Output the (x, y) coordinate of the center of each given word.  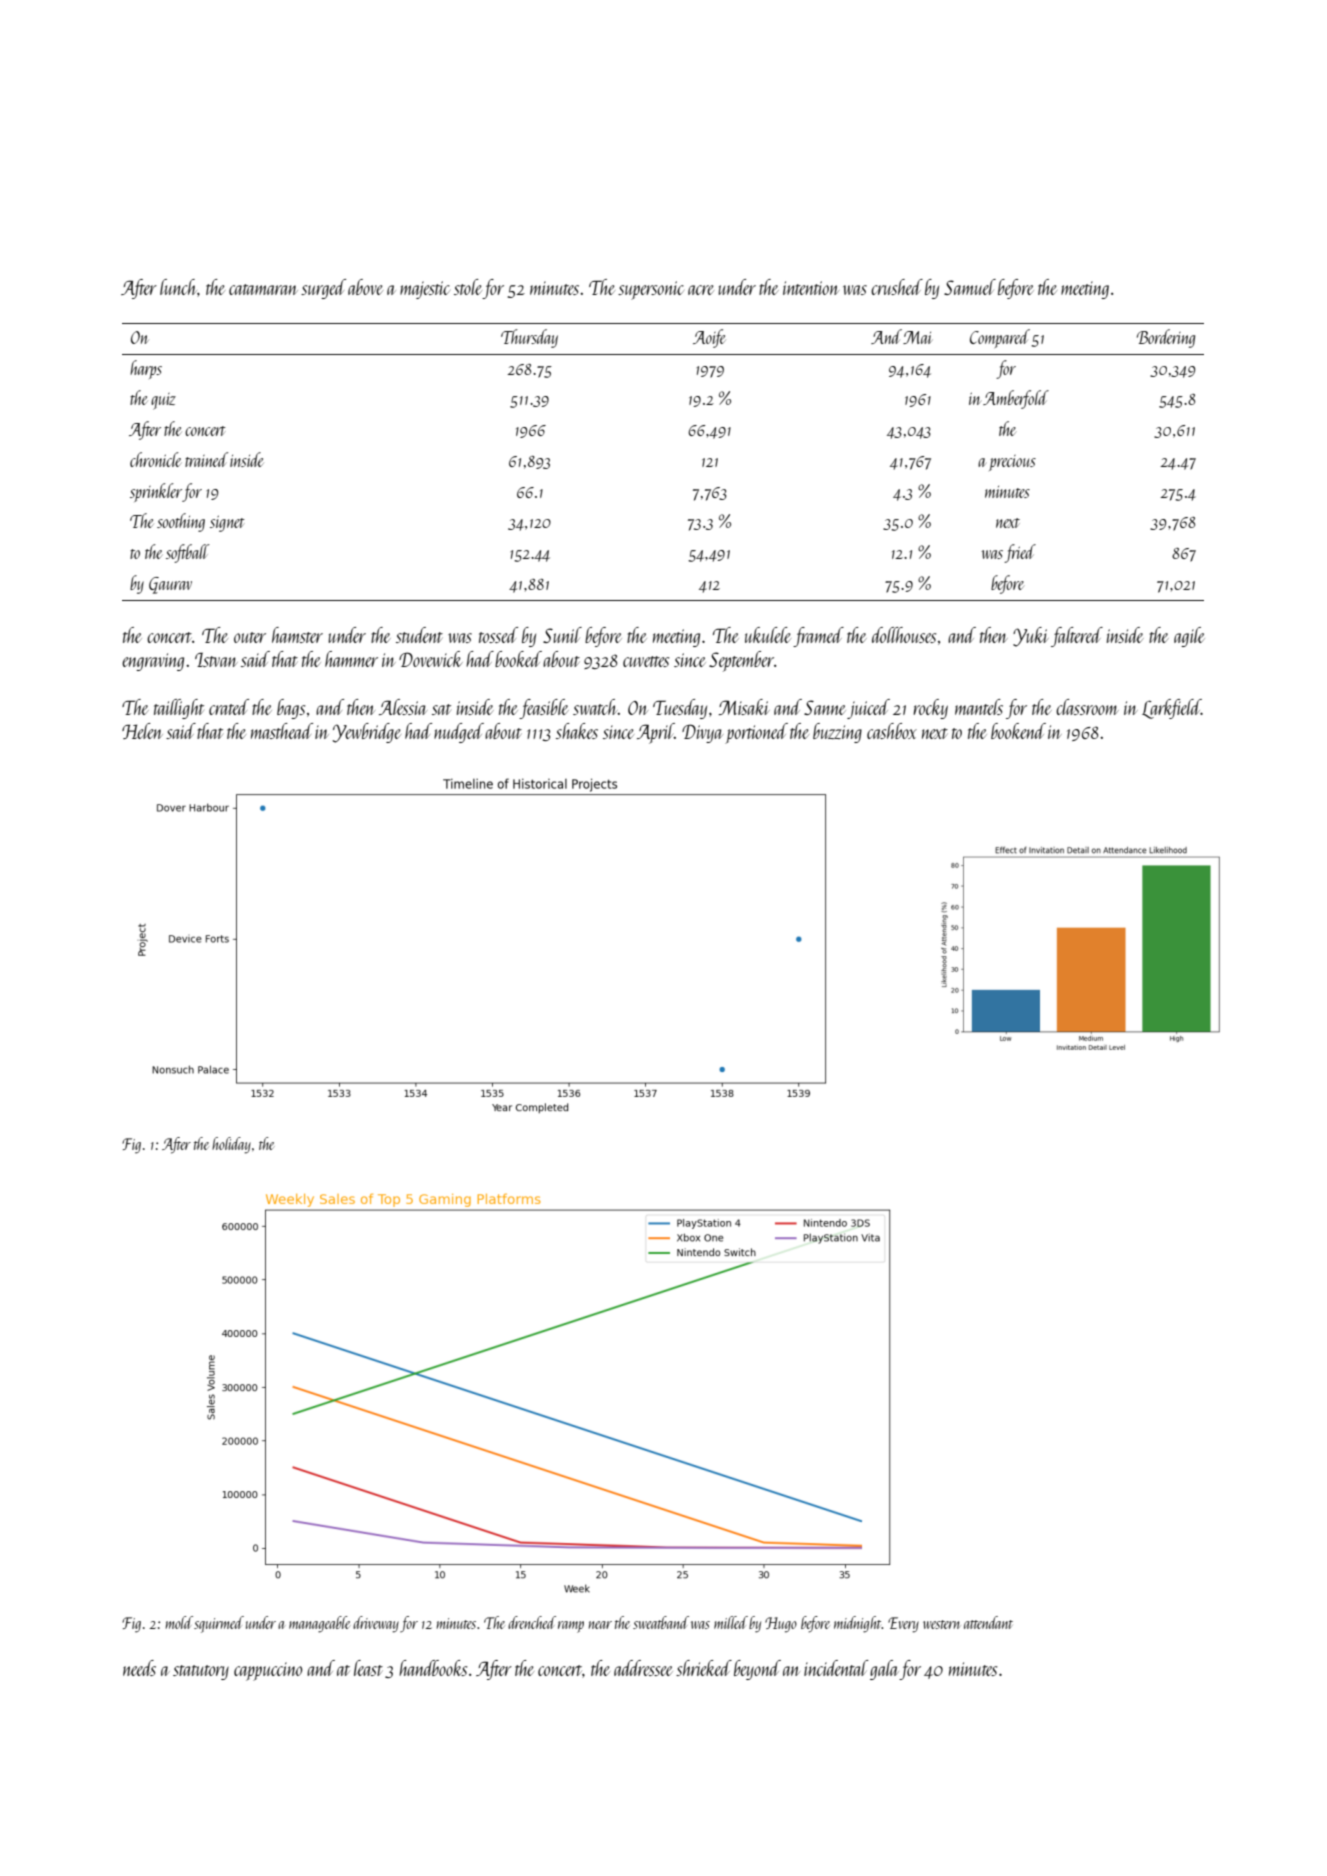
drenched (532, 1622)
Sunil (562, 635)
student (419, 635)
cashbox (892, 731)
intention (811, 288)
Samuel (970, 287)
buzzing (837, 733)
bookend (1018, 731)
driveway (376, 1624)
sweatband (661, 1622)
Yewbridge (367, 733)
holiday (231, 1145)
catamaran (263, 289)
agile (1189, 637)
